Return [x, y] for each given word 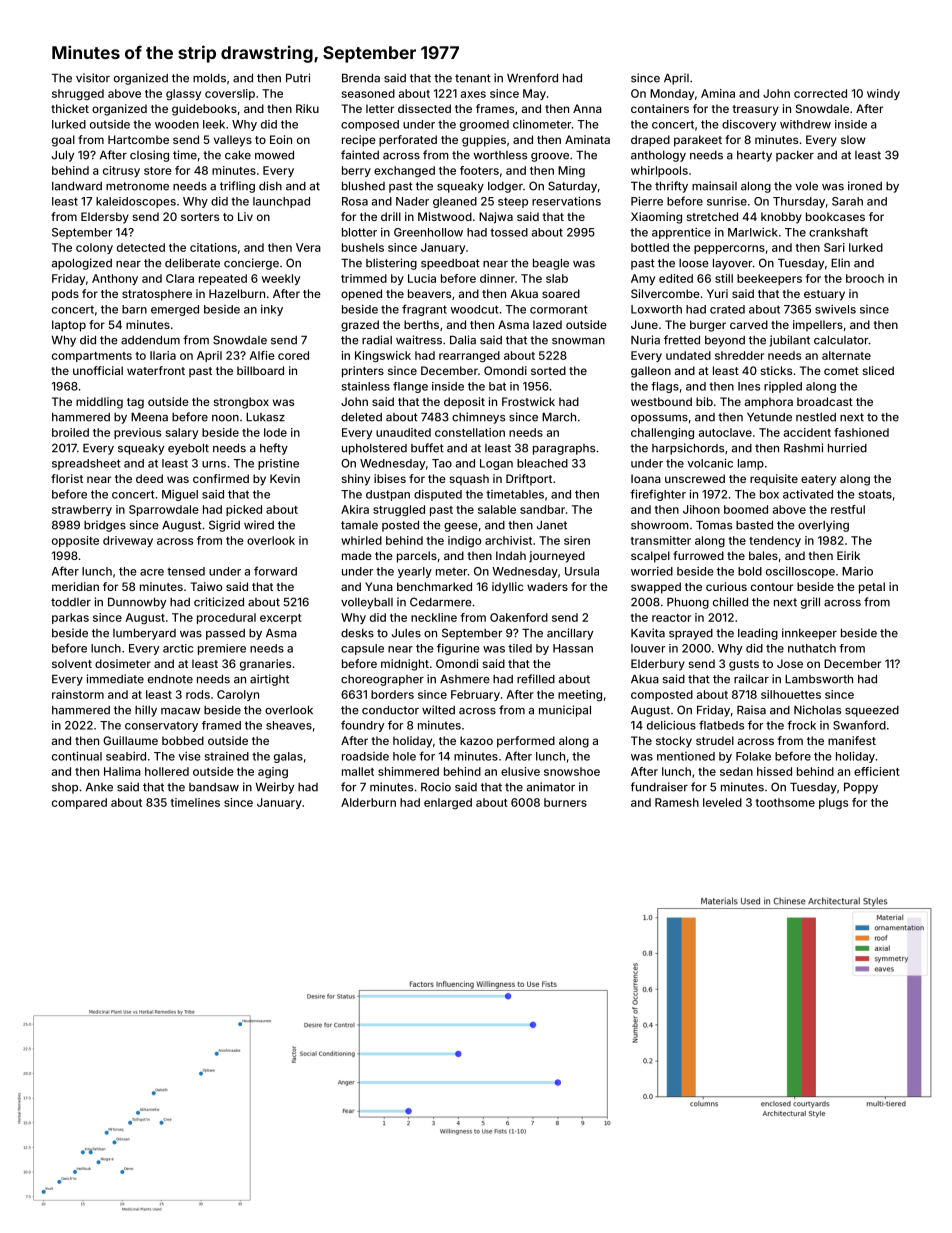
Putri [298, 78]
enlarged [448, 803]
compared [79, 803]
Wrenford [532, 78]
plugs [833, 803]
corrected [820, 93]
